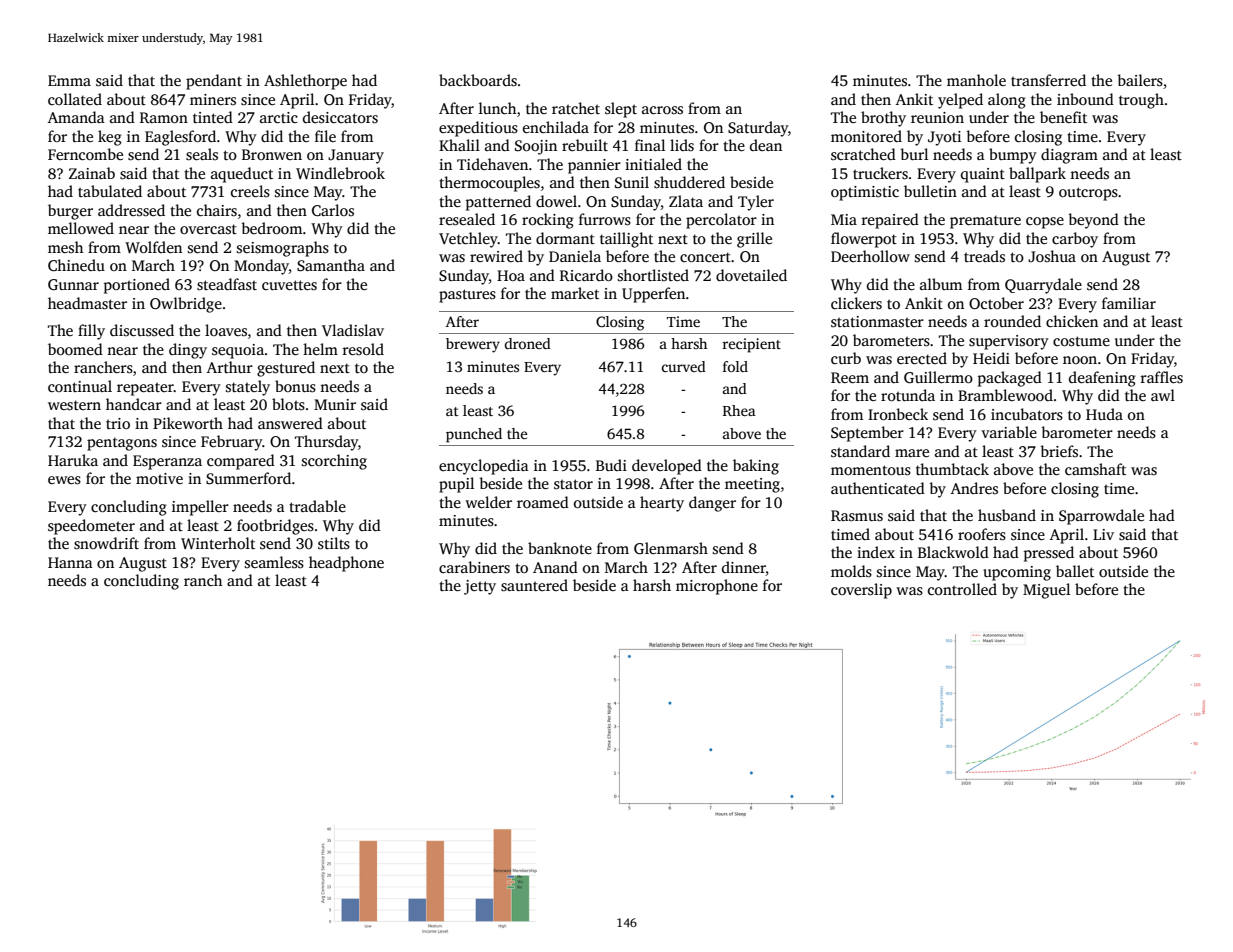 The width and height of the screenshot is (1233, 952). I want to click on incubators, so click(1027, 414).
